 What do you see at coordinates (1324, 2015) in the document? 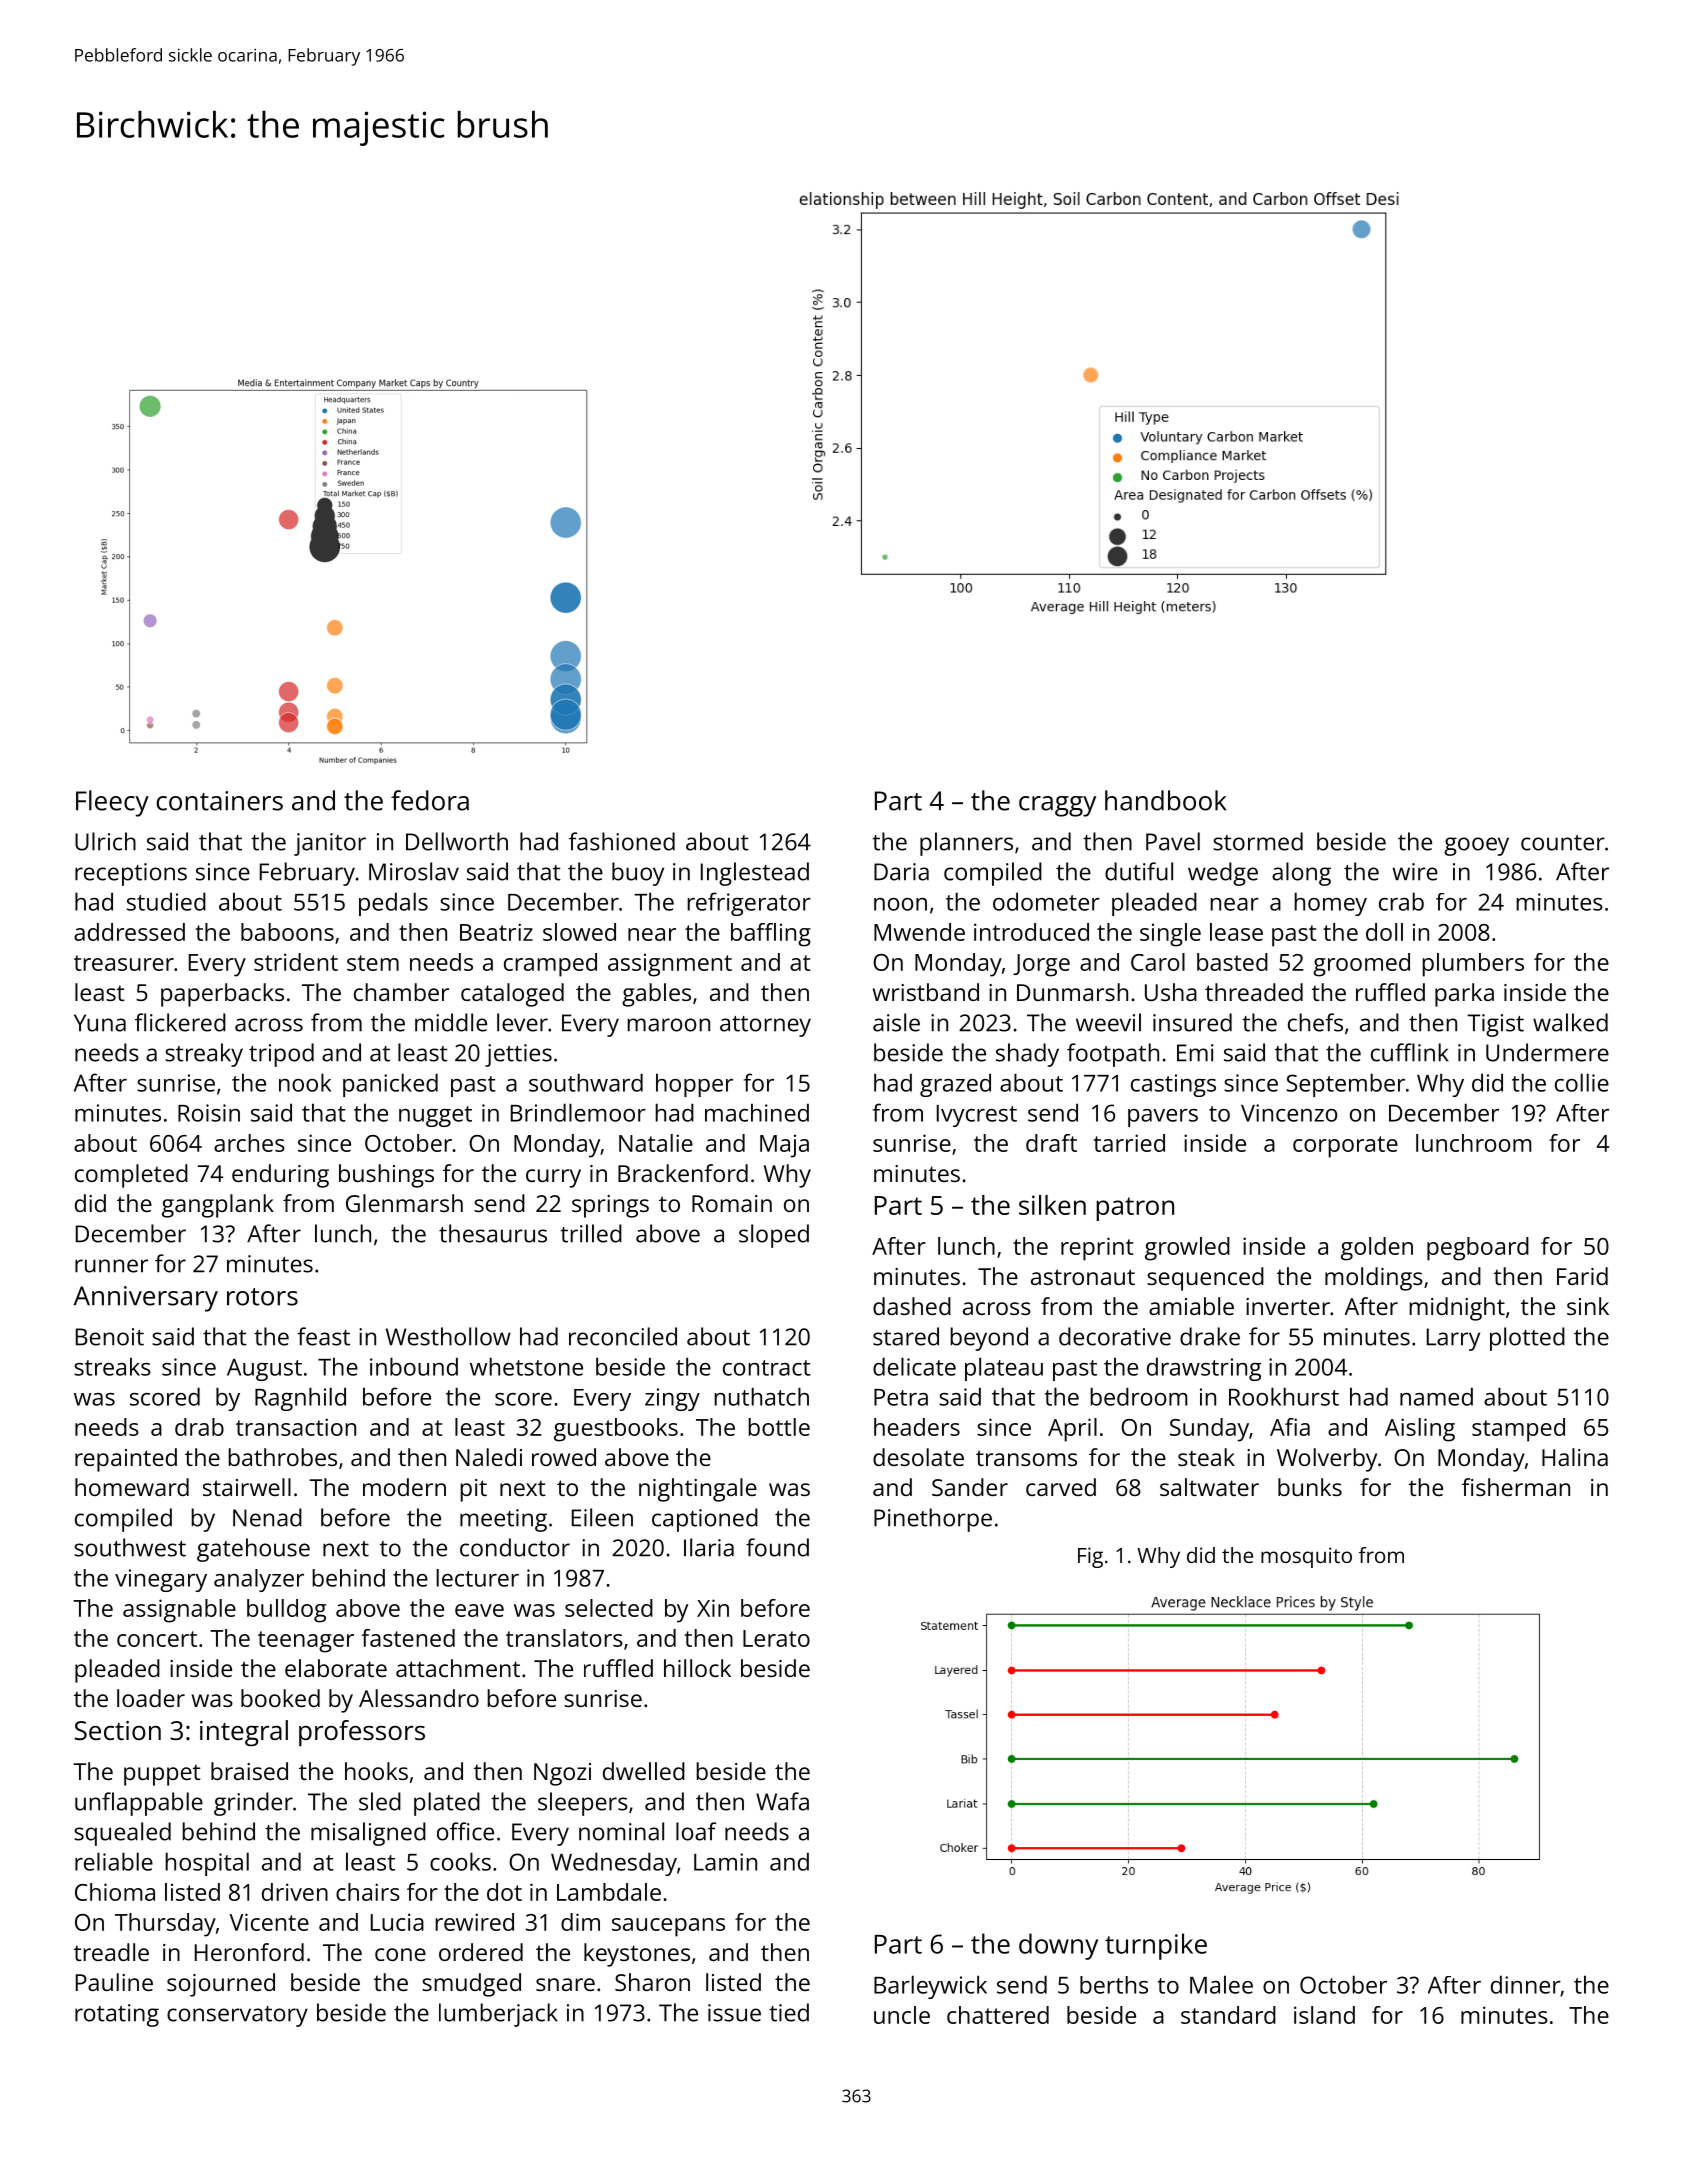
I see `island` at bounding box center [1324, 2015].
